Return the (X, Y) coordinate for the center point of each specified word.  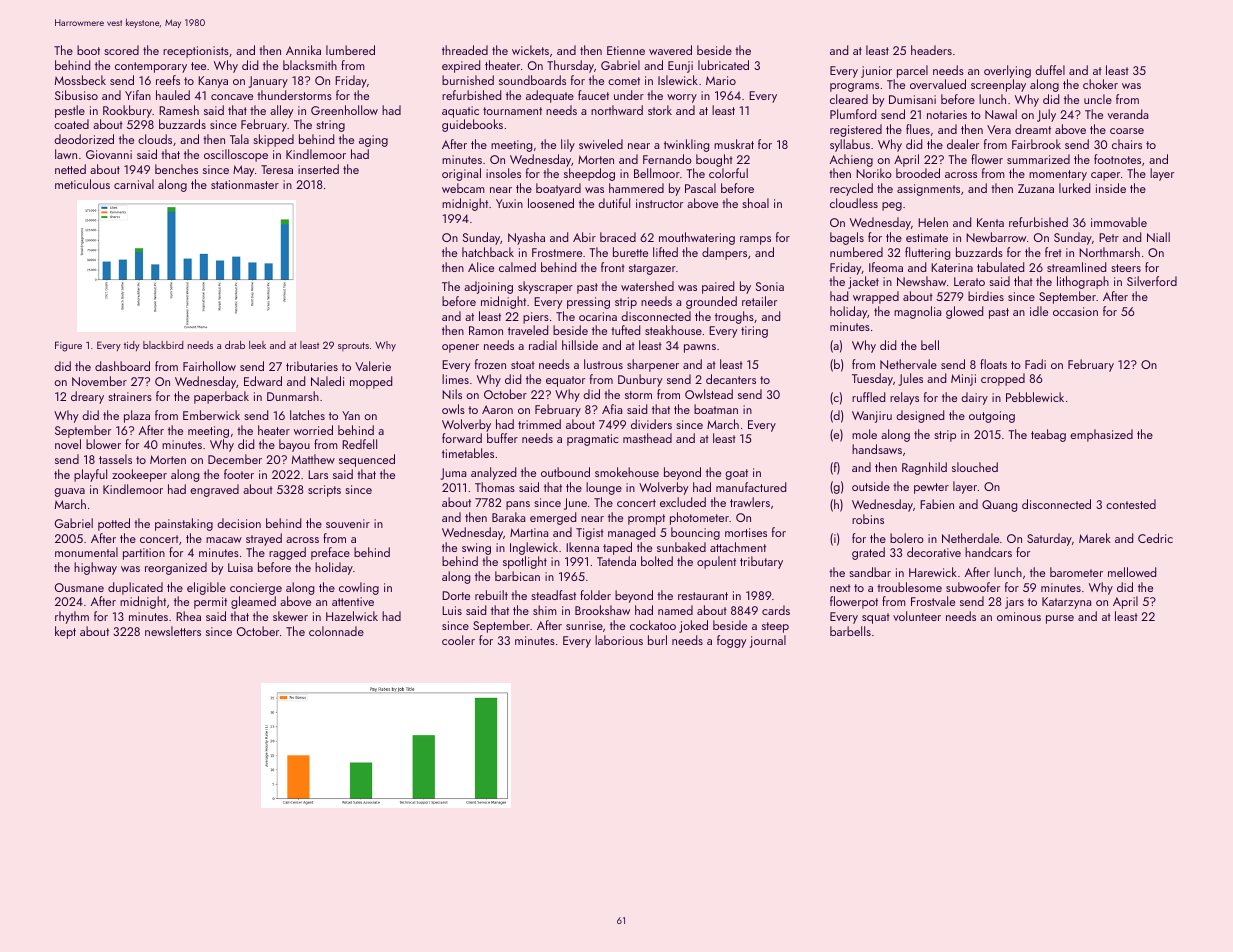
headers (931, 50)
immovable (1119, 222)
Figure (68, 346)
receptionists (196, 52)
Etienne (626, 50)
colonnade (336, 631)
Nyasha (526, 238)
